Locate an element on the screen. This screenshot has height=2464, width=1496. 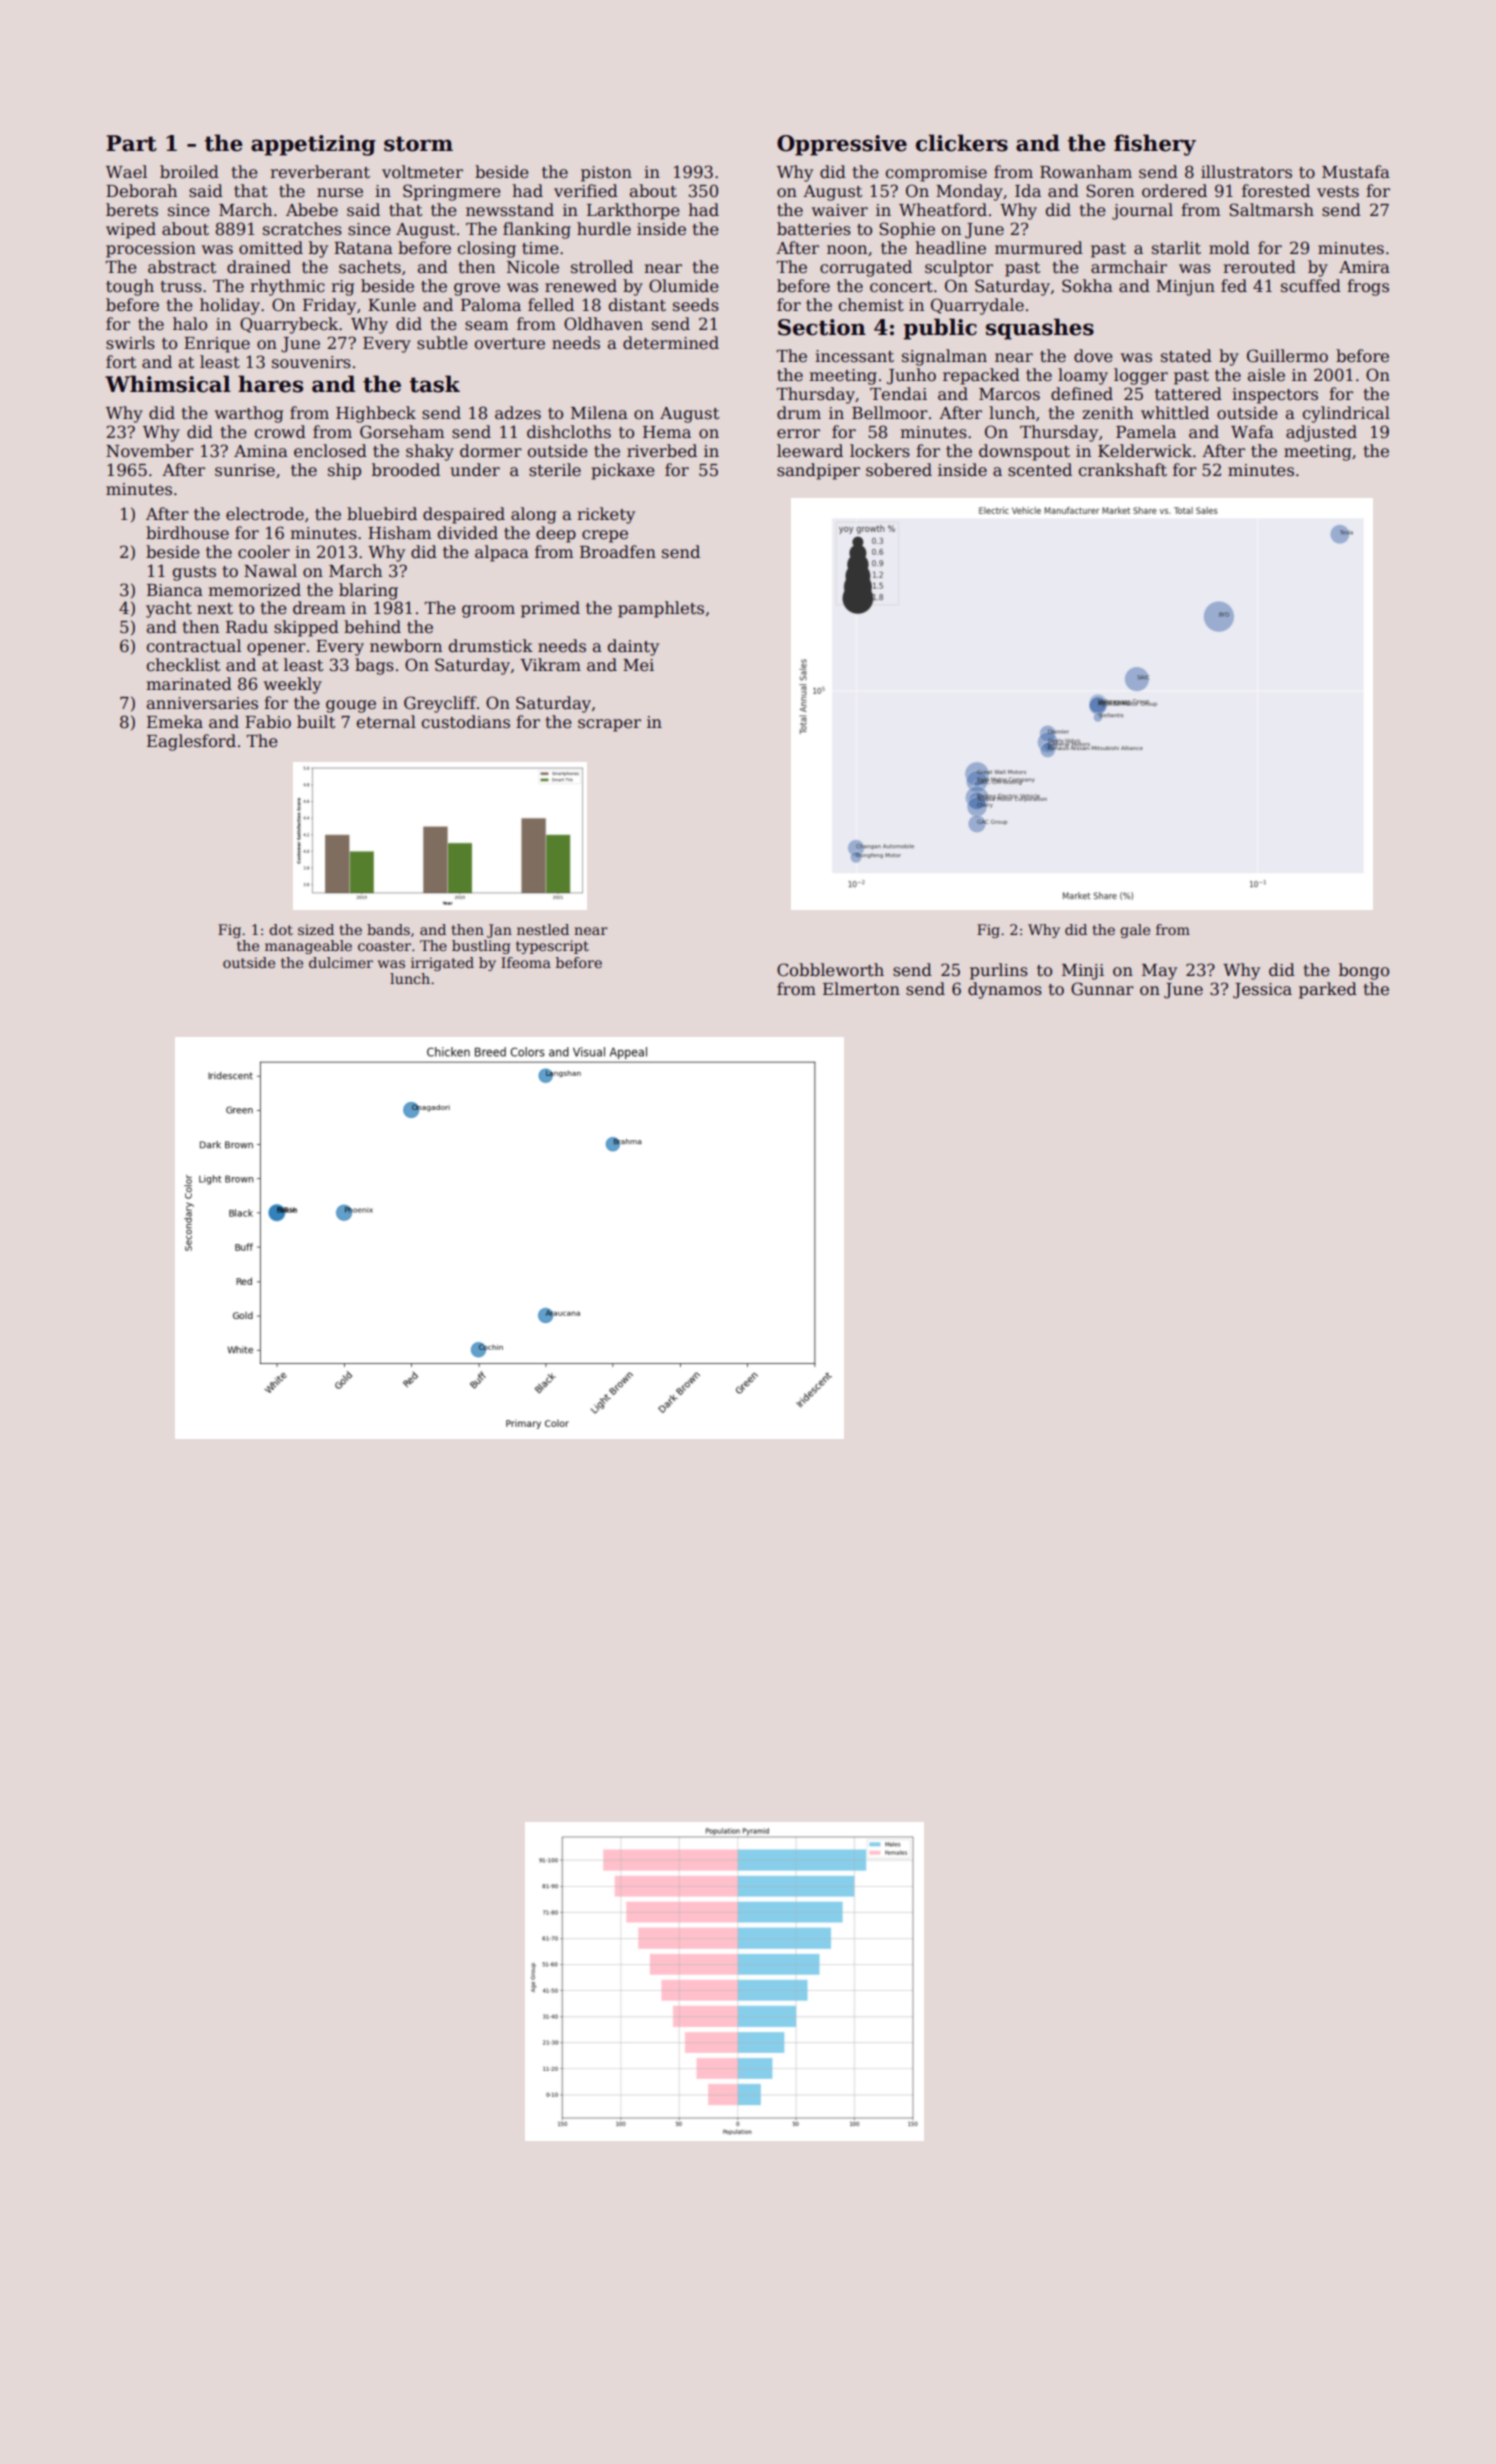
Wael is located at coordinates (126, 172).
